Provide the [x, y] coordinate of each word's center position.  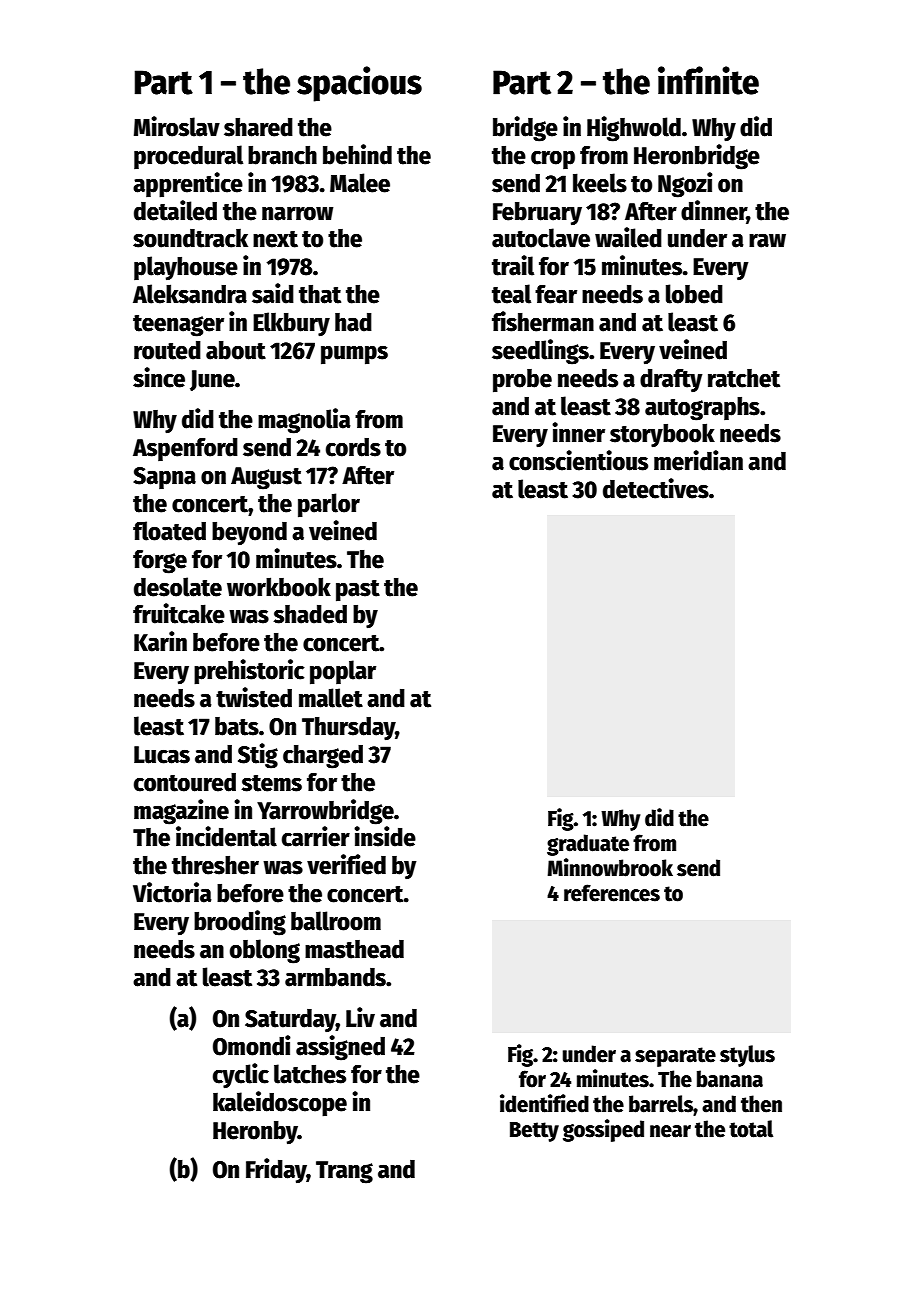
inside [385, 836]
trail [513, 265]
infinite [708, 80]
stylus [747, 1056]
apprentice [188, 185]
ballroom [336, 921]
